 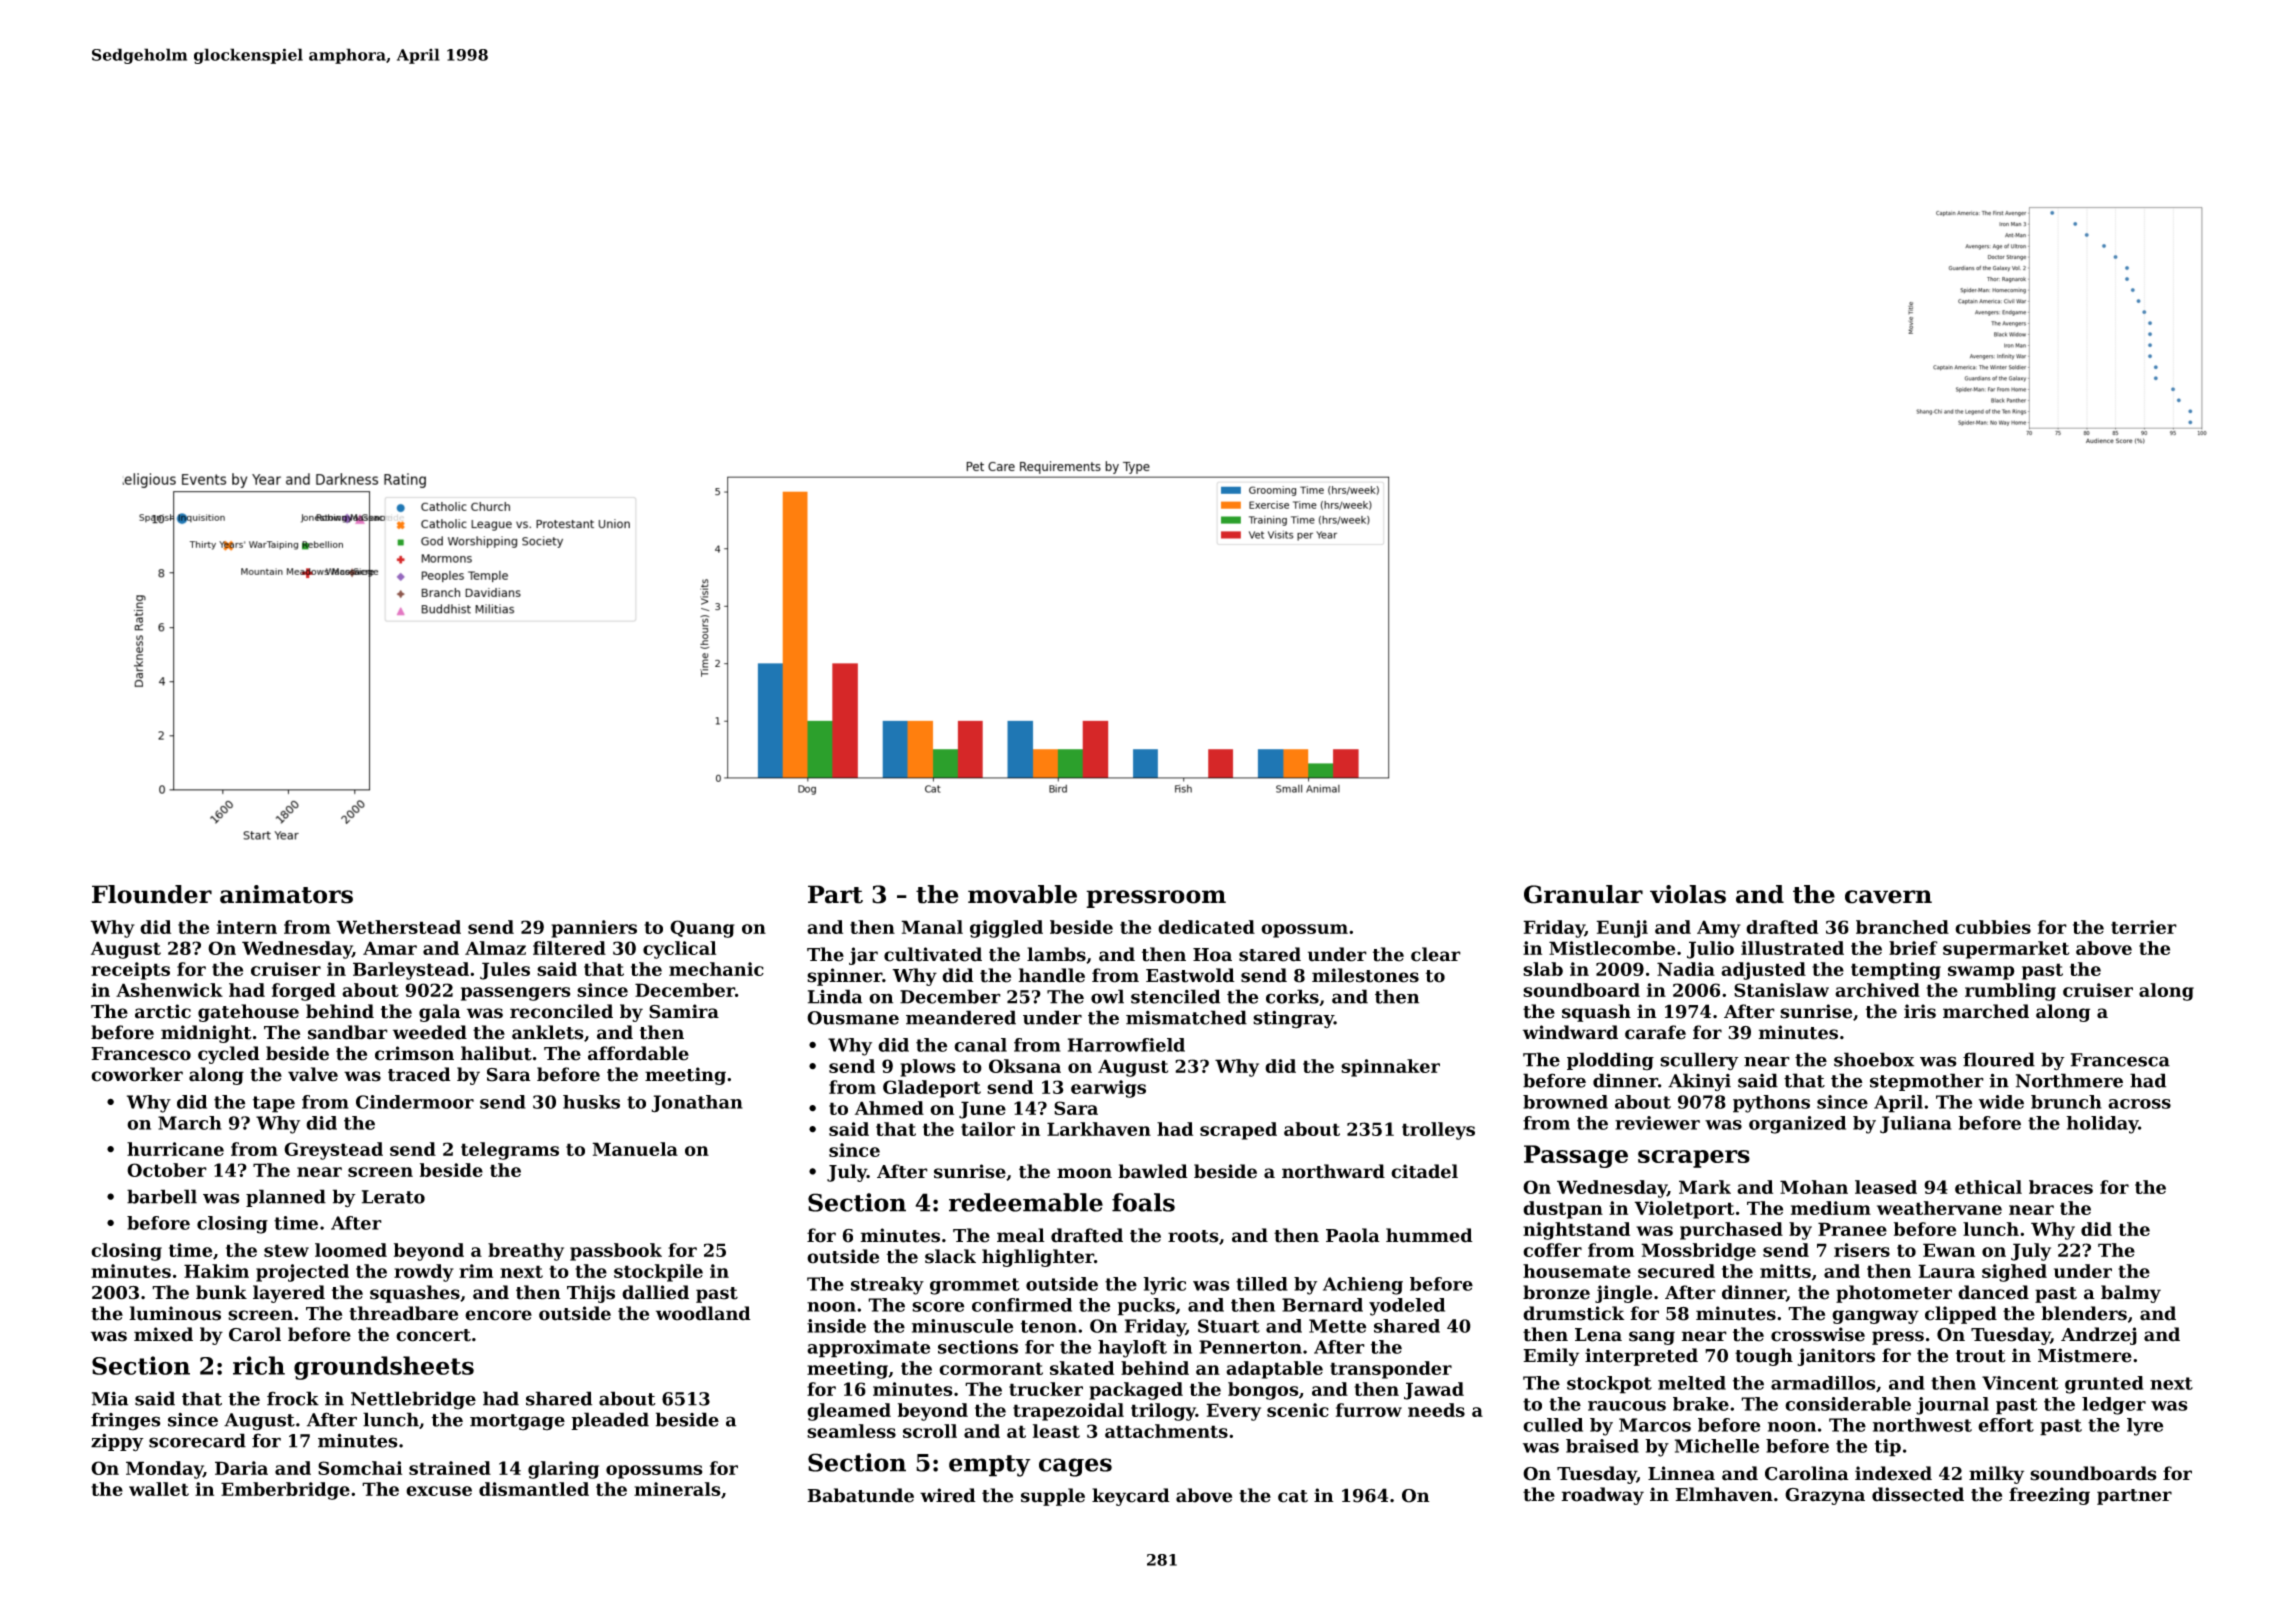 I want to click on clear, so click(x=1436, y=954).
